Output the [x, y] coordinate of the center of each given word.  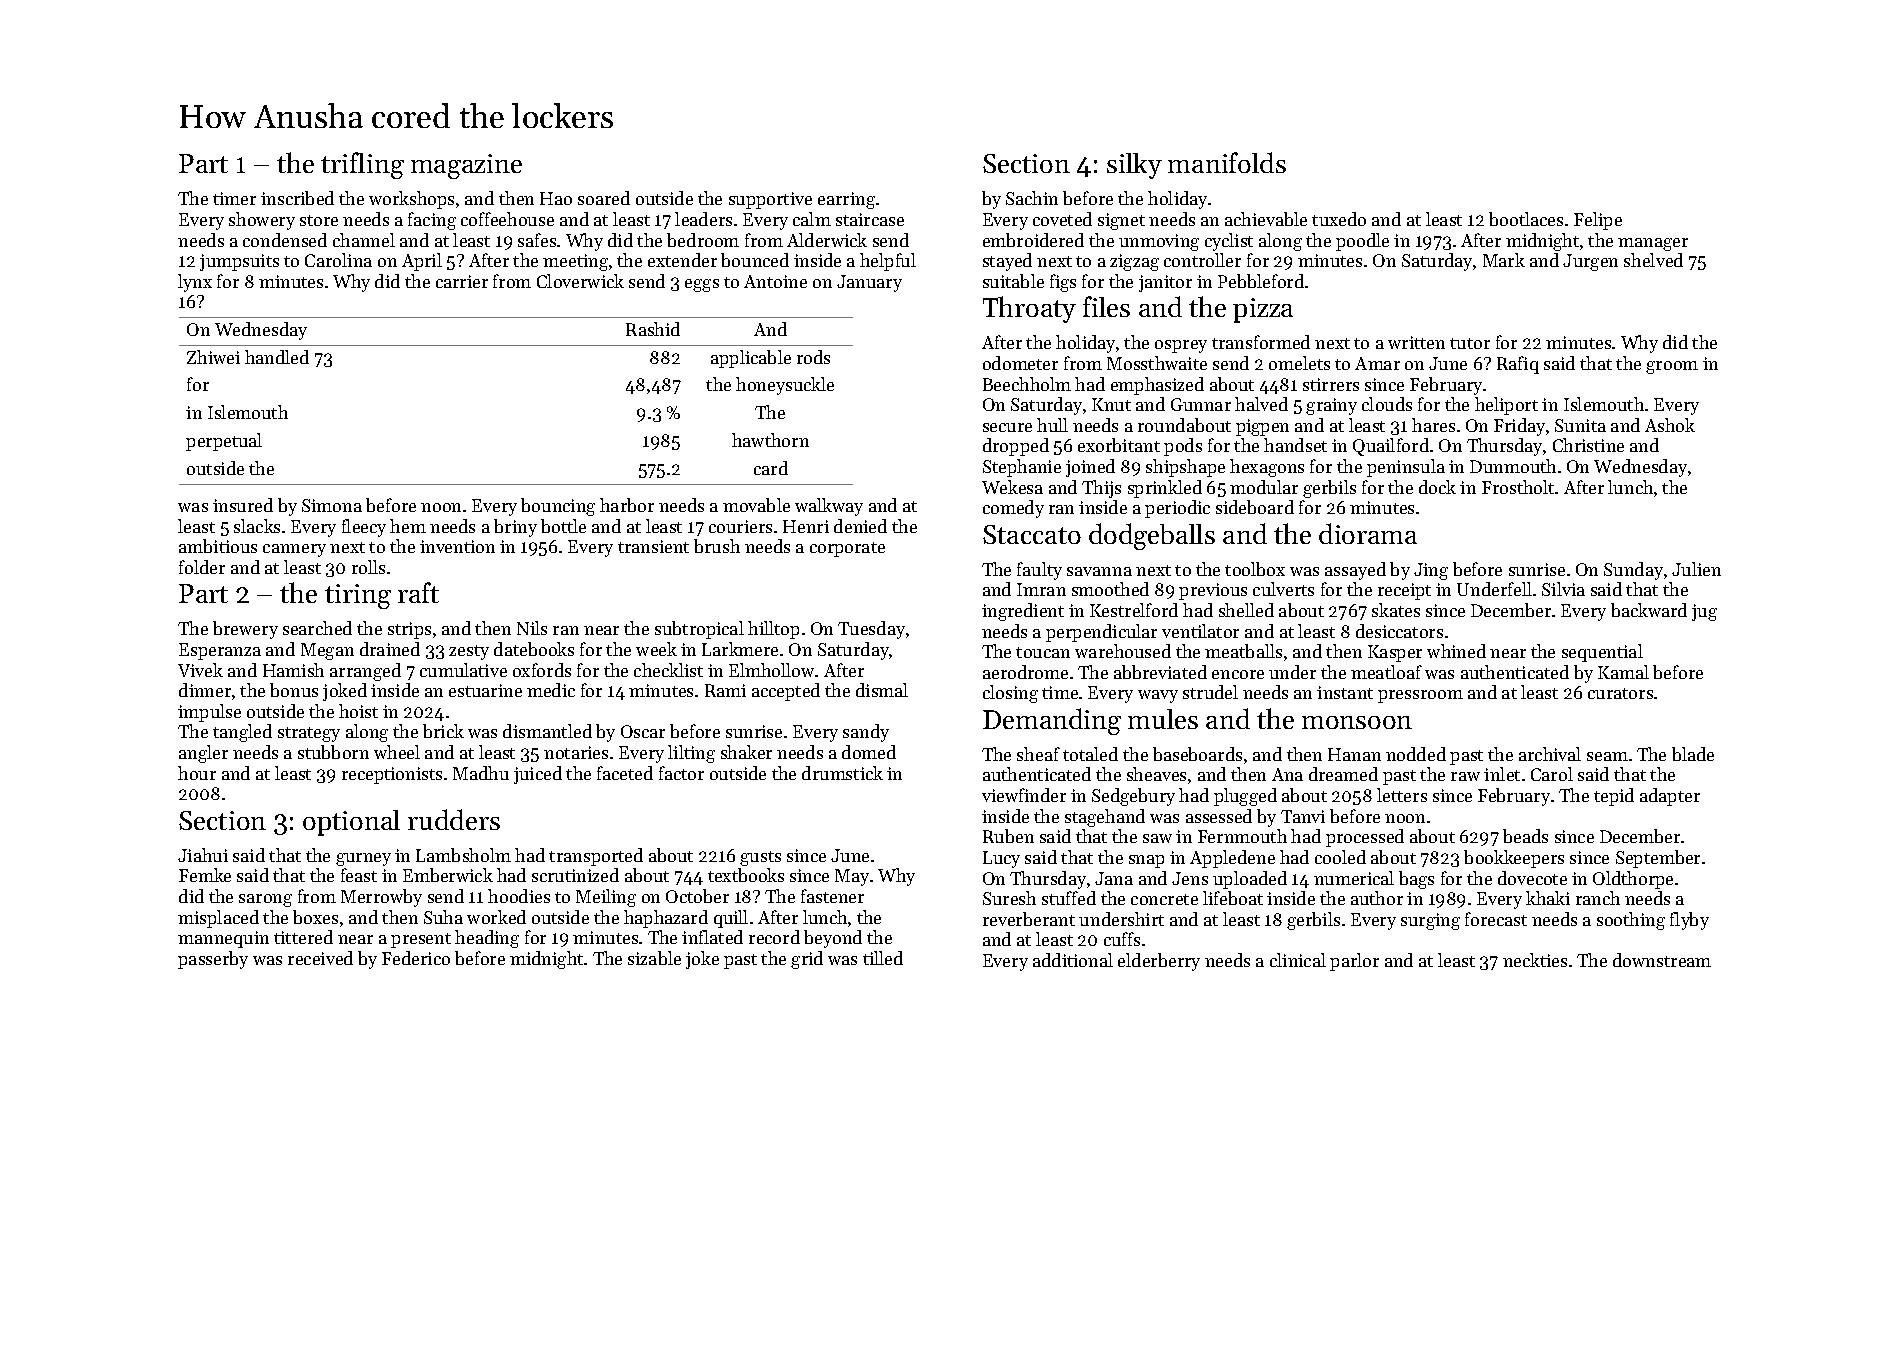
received [320, 958]
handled [277, 357]
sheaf [1038, 754]
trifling [362, 165]
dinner [205, 690]
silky [1134, 166]
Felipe [1598, 221]
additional [1073, 960]
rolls [368, 567]
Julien [1696, 569]
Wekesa [1012, 487]
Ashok [1670, 425]
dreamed [1343, 774]
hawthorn [770, 440]
